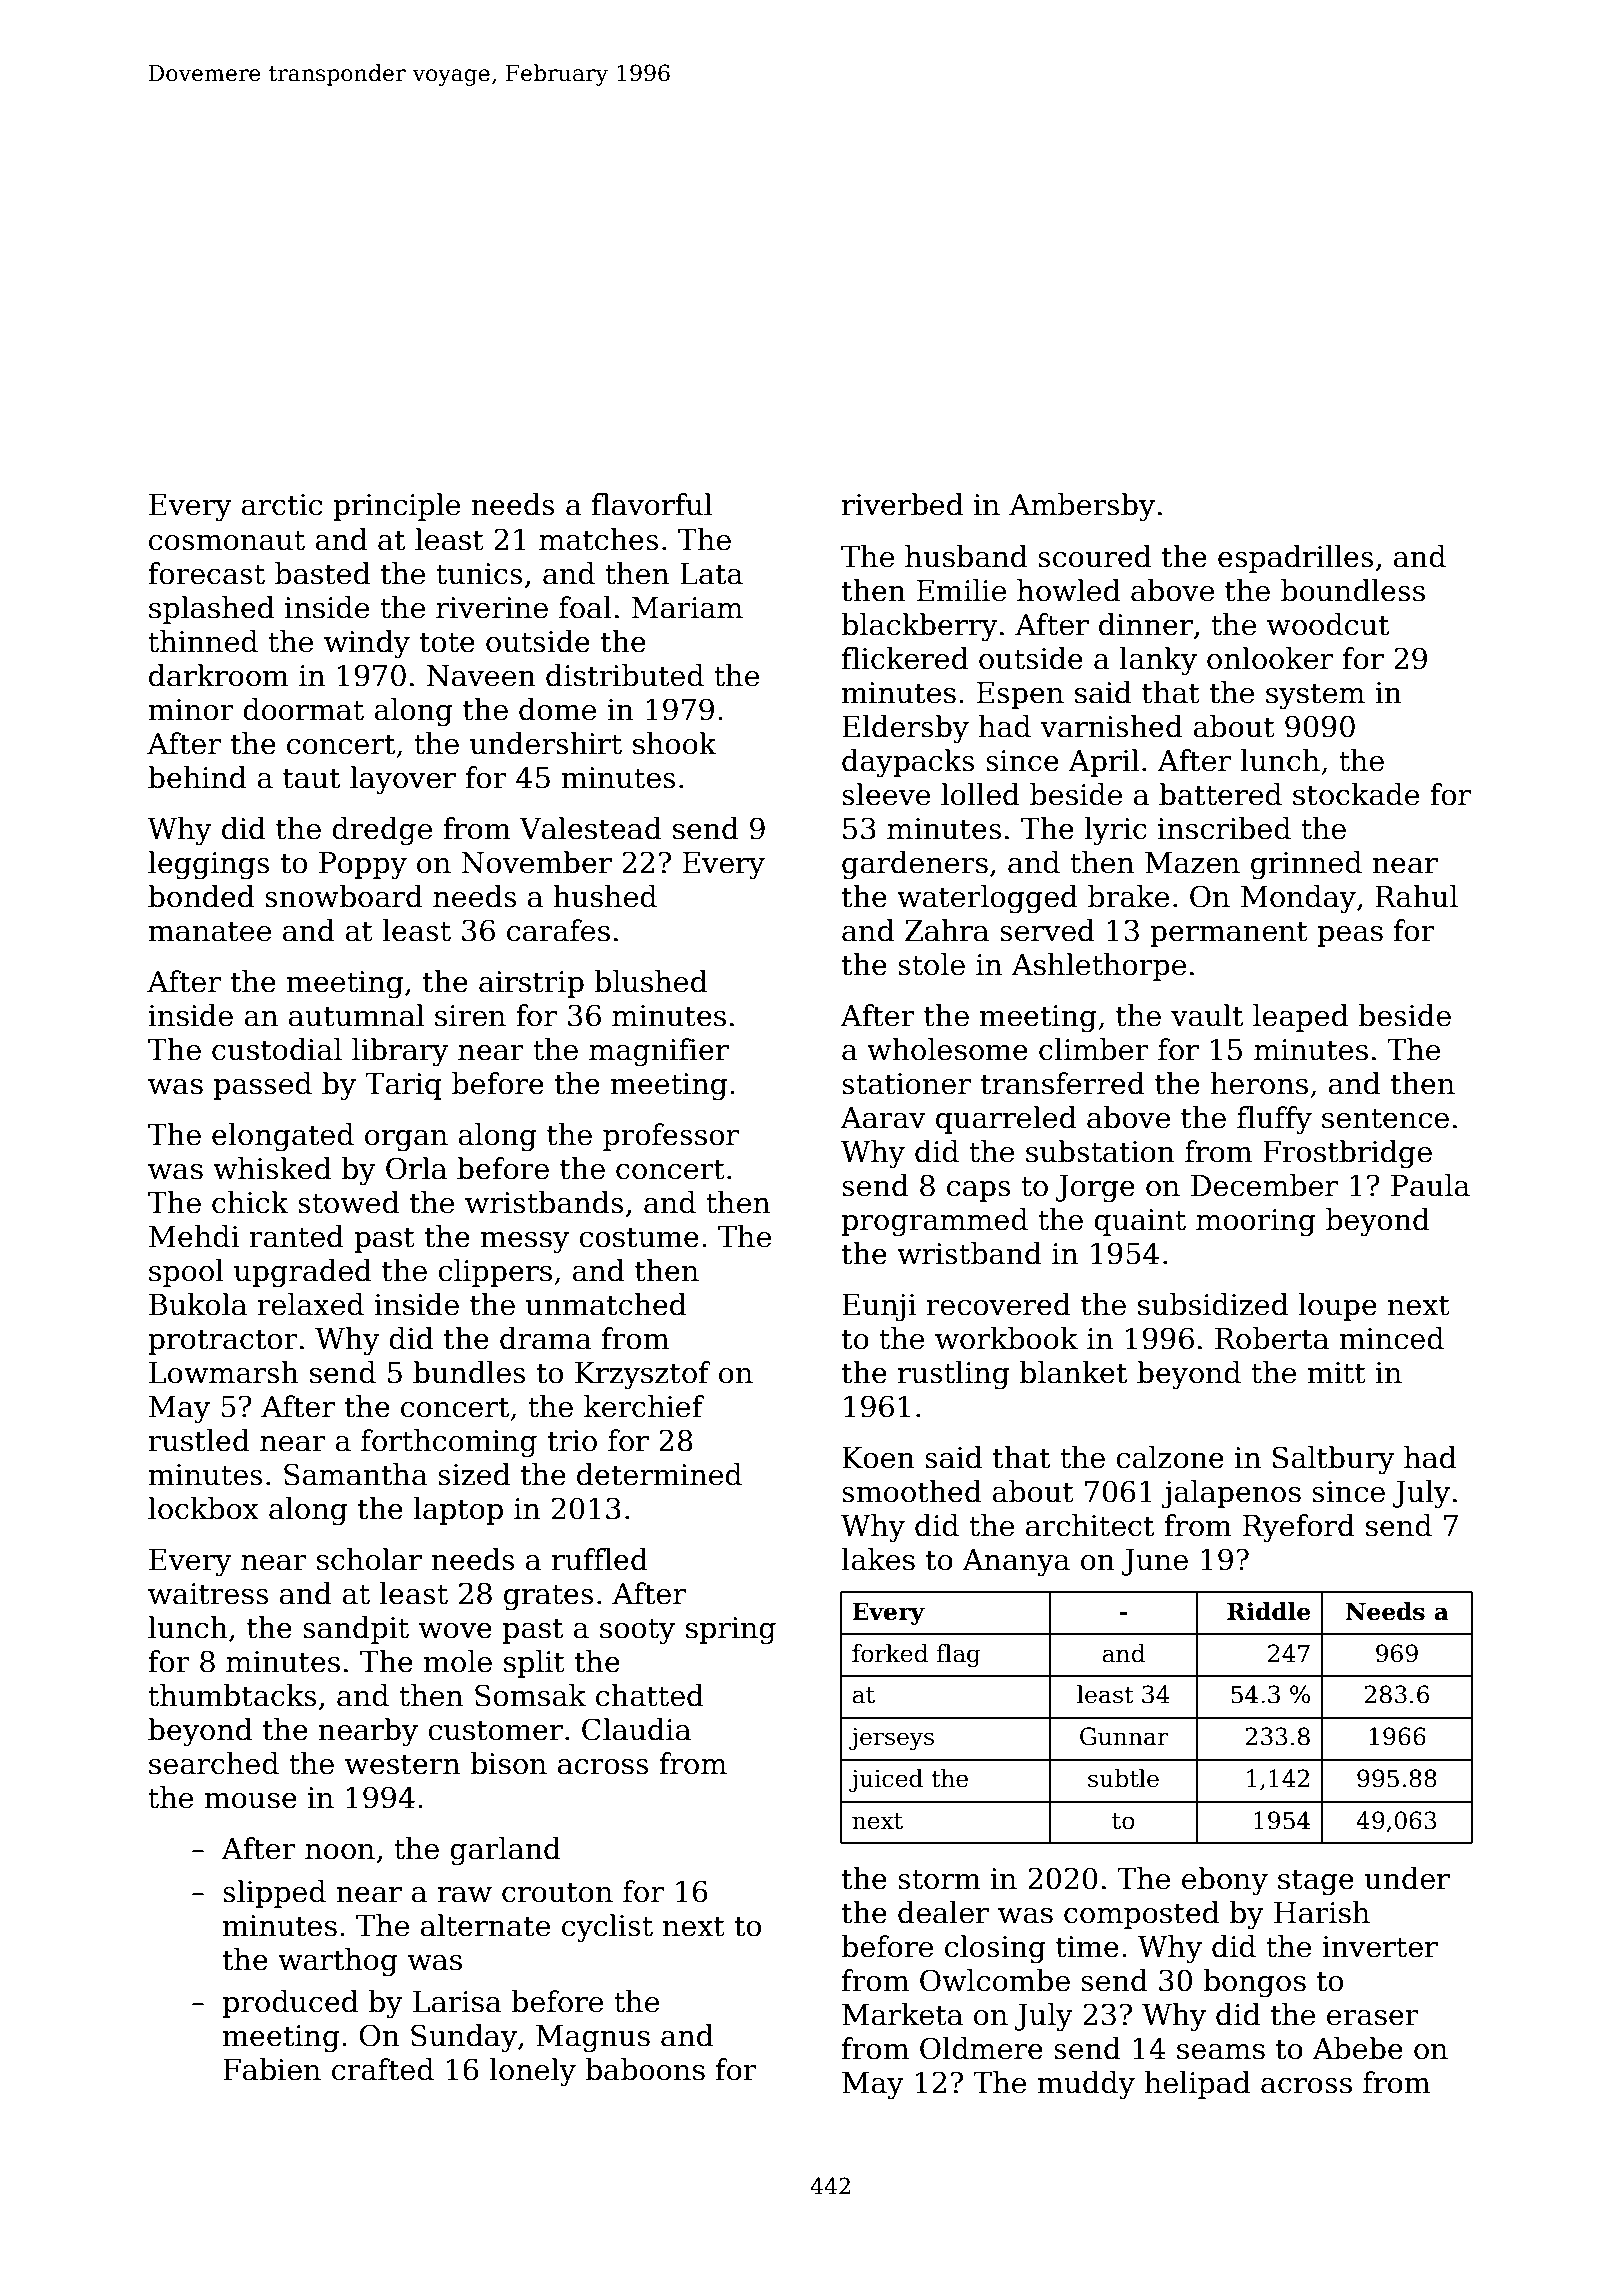 The image size is (1620, 2292). I want to click on garland, so click(505, 1851).
